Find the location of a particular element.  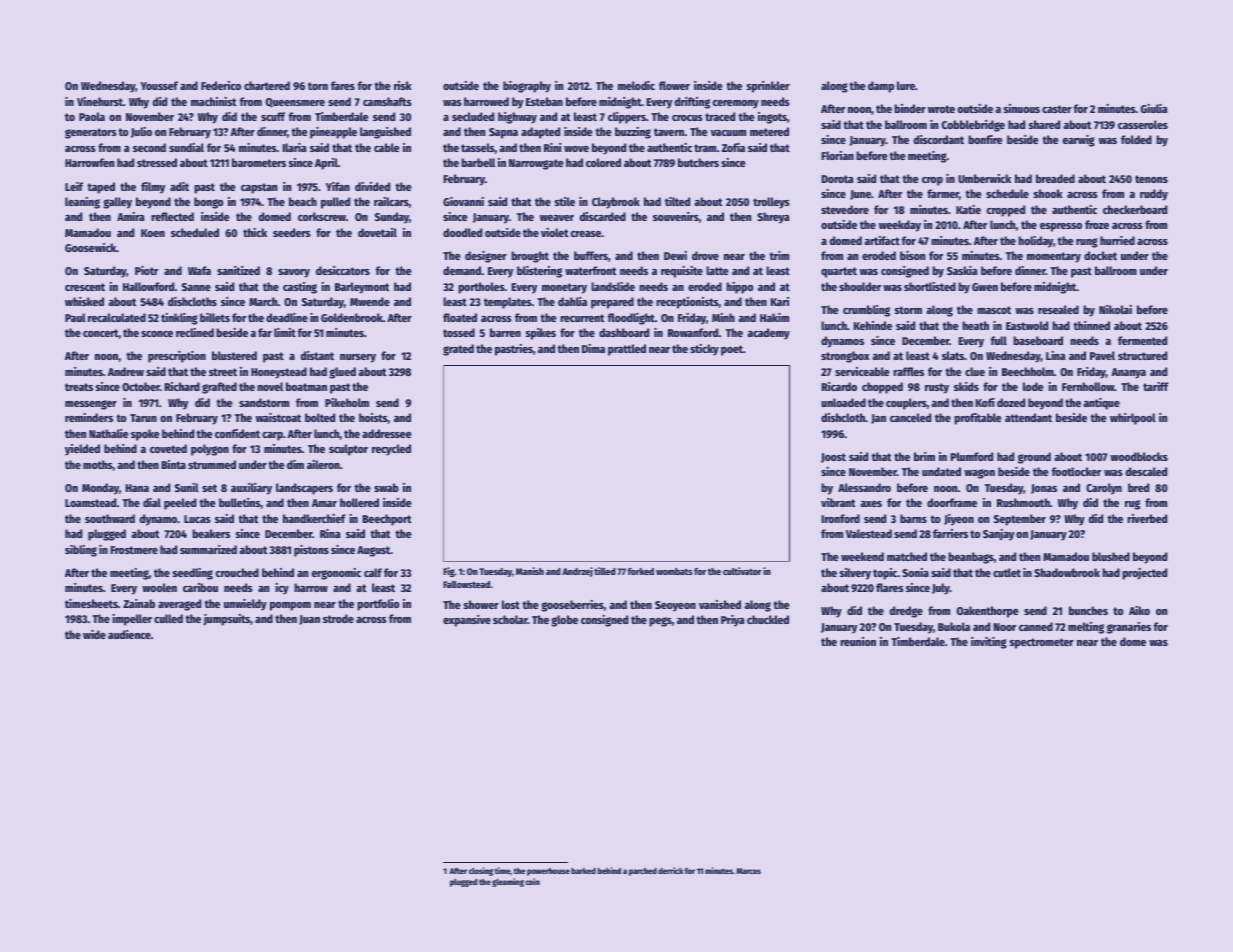

barked is located at coordinates (583, 871).
